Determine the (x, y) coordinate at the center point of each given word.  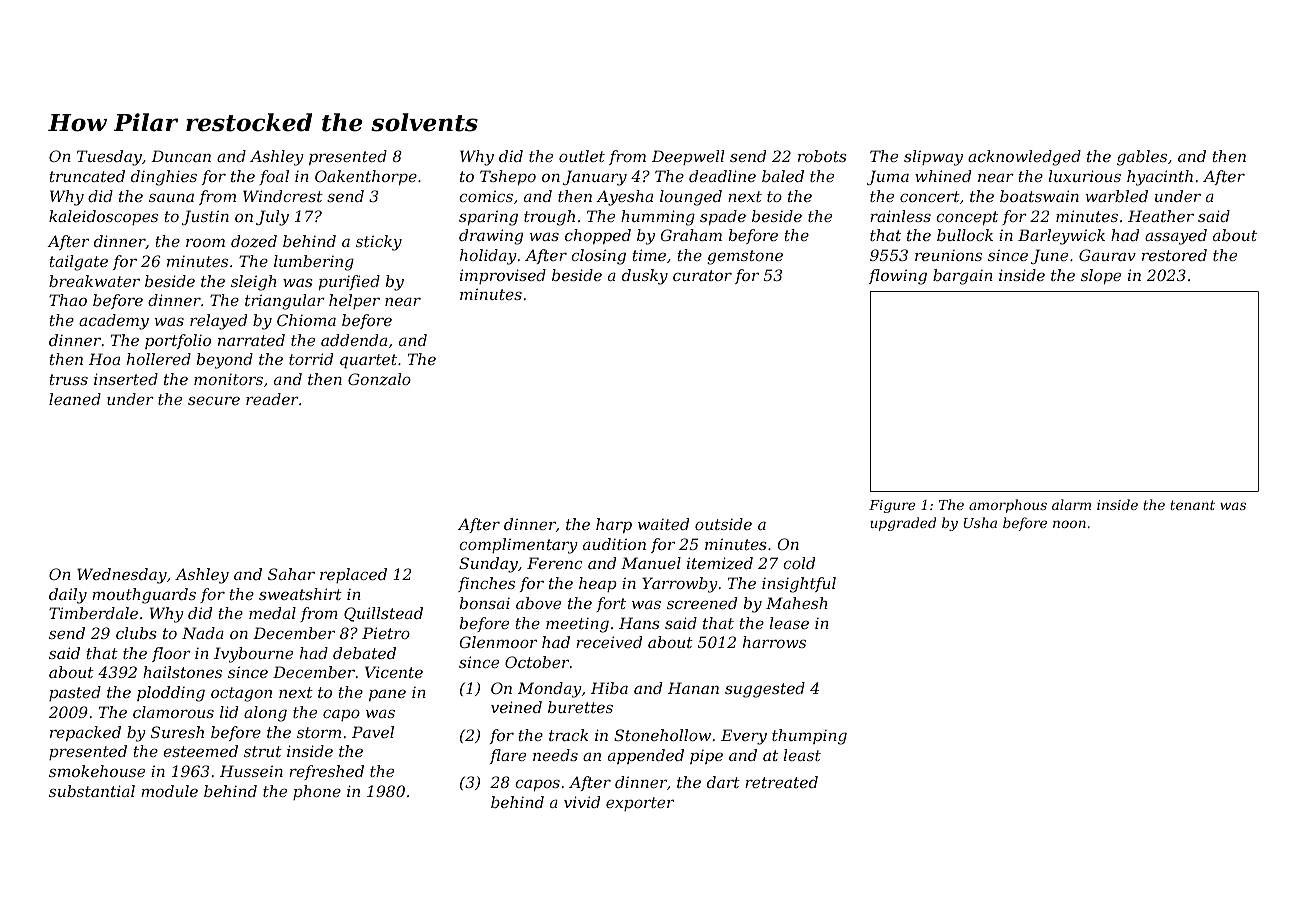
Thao (68, 300)
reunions (948, 255)
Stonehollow (662, 735)
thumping (809, 737)
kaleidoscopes (103, 217)
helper (354, 301)
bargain (963, 277)
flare (508, 756)
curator (702, 275)
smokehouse (97, 771)
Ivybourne (253, 655)
